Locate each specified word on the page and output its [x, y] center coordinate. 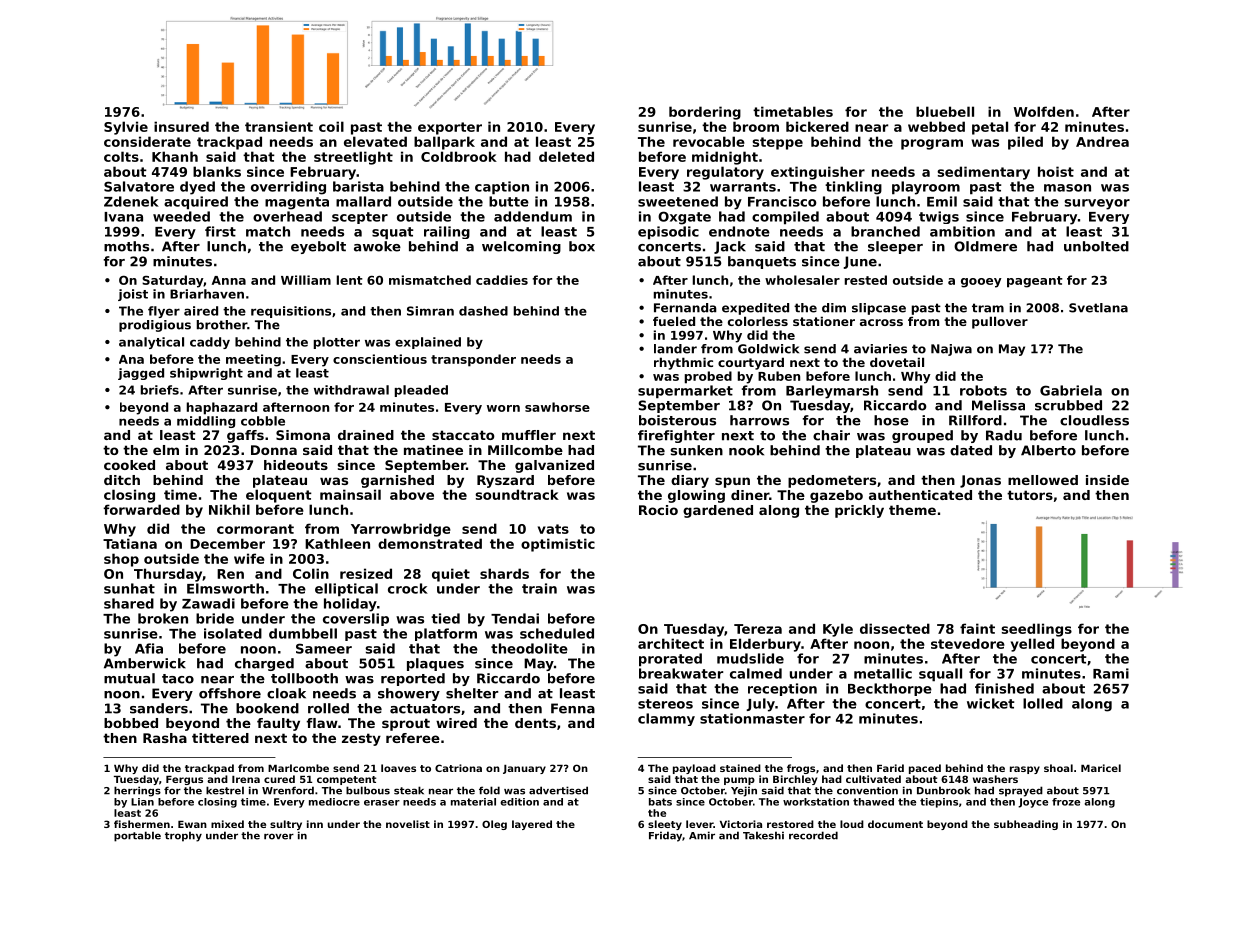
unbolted [1096, 246]
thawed [873, 802]
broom [756, 126]
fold [489, 790]
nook [746, 450]
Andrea [1102, 141]
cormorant [255, 529]
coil [331, 126]
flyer [164, 312]
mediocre [334, 802]
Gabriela [1071, 390]
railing [447, 232]
